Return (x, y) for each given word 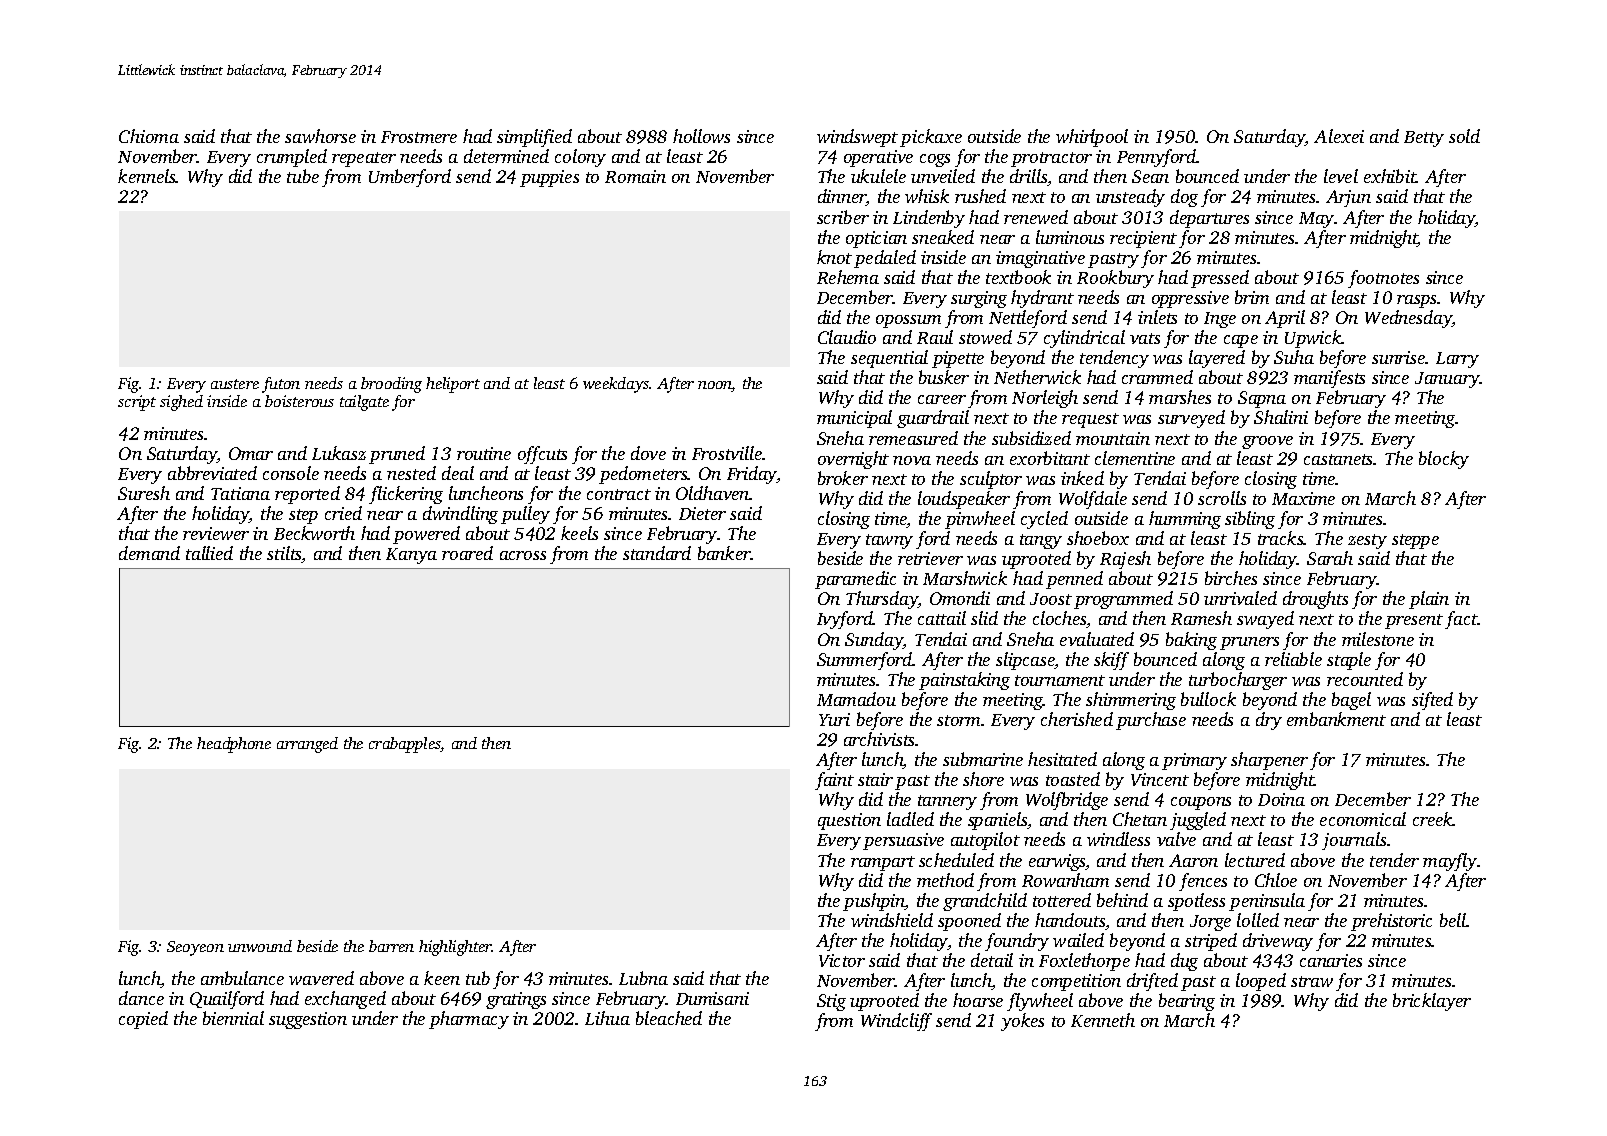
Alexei (1339, 136)
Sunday (874, 641)
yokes (1022, 1022)
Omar (251, 453)
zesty (1367, 541)
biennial (233, 1018)
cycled (1044, 520)
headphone (234, 745)
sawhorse (320, 136)
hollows (701, 136)
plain (1429, 600)
